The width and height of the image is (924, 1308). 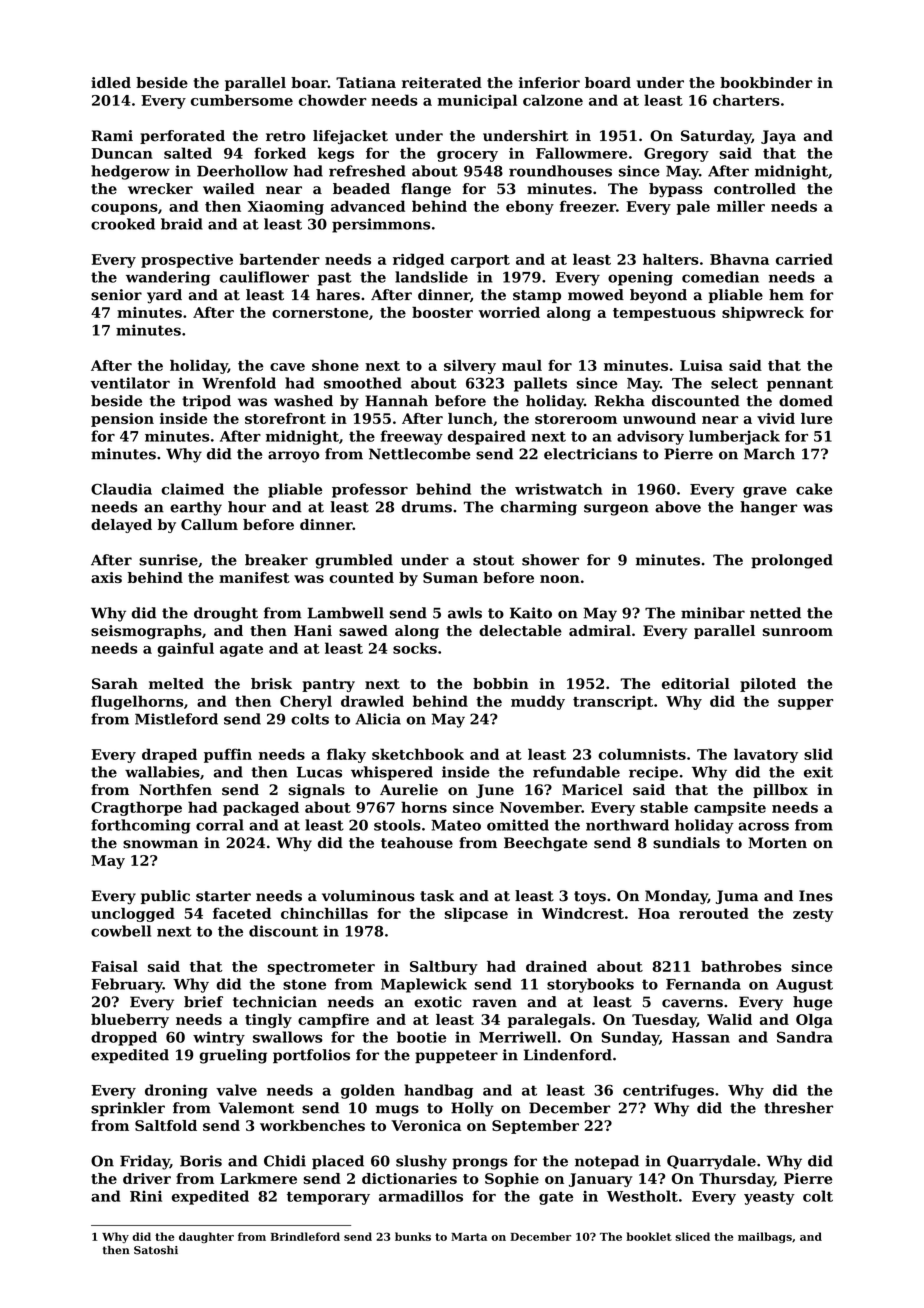 I want to click on mailbags, so click(x=765, y=1237).
